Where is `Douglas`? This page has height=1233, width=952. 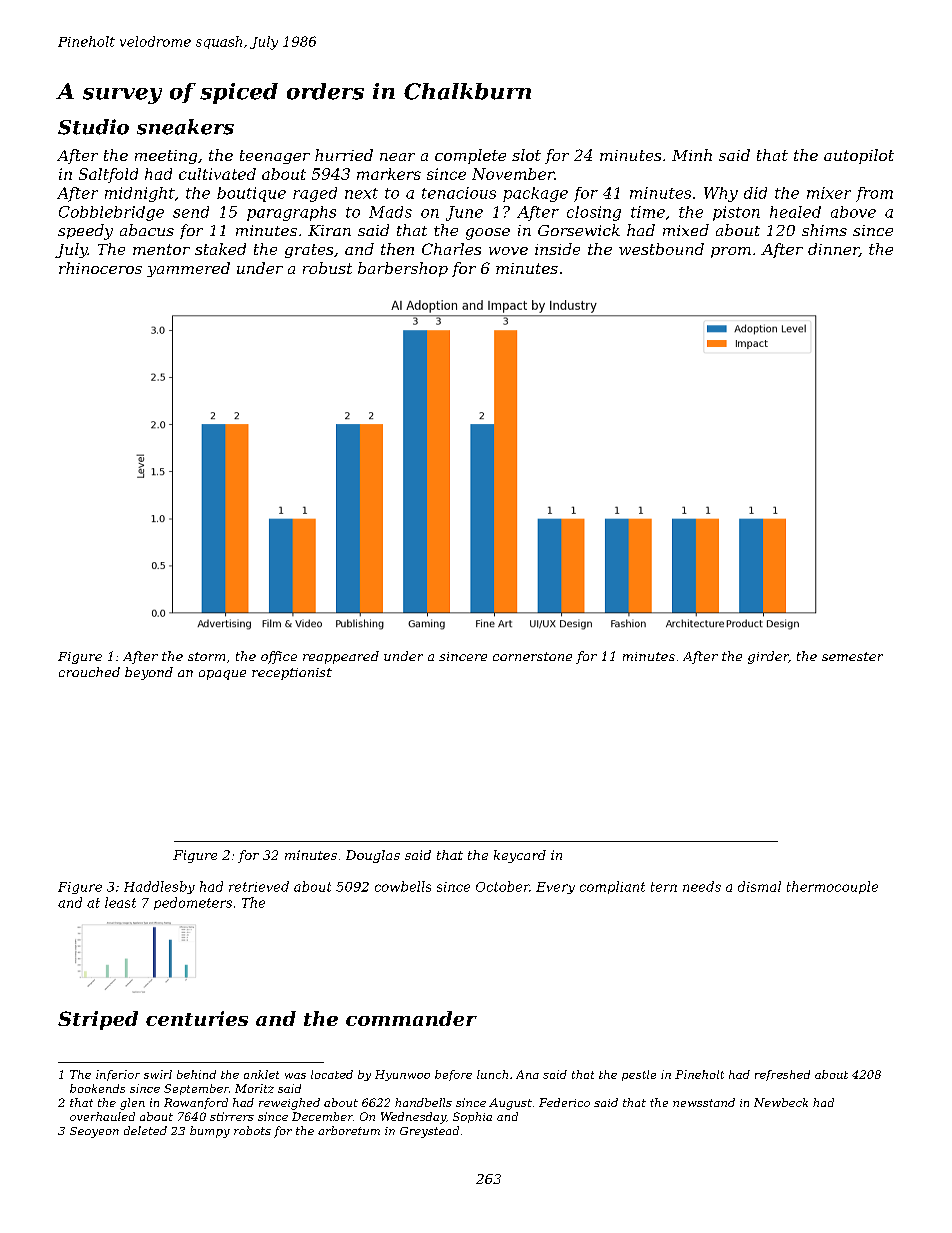
Douglas is located at coordinates (373, 856).
